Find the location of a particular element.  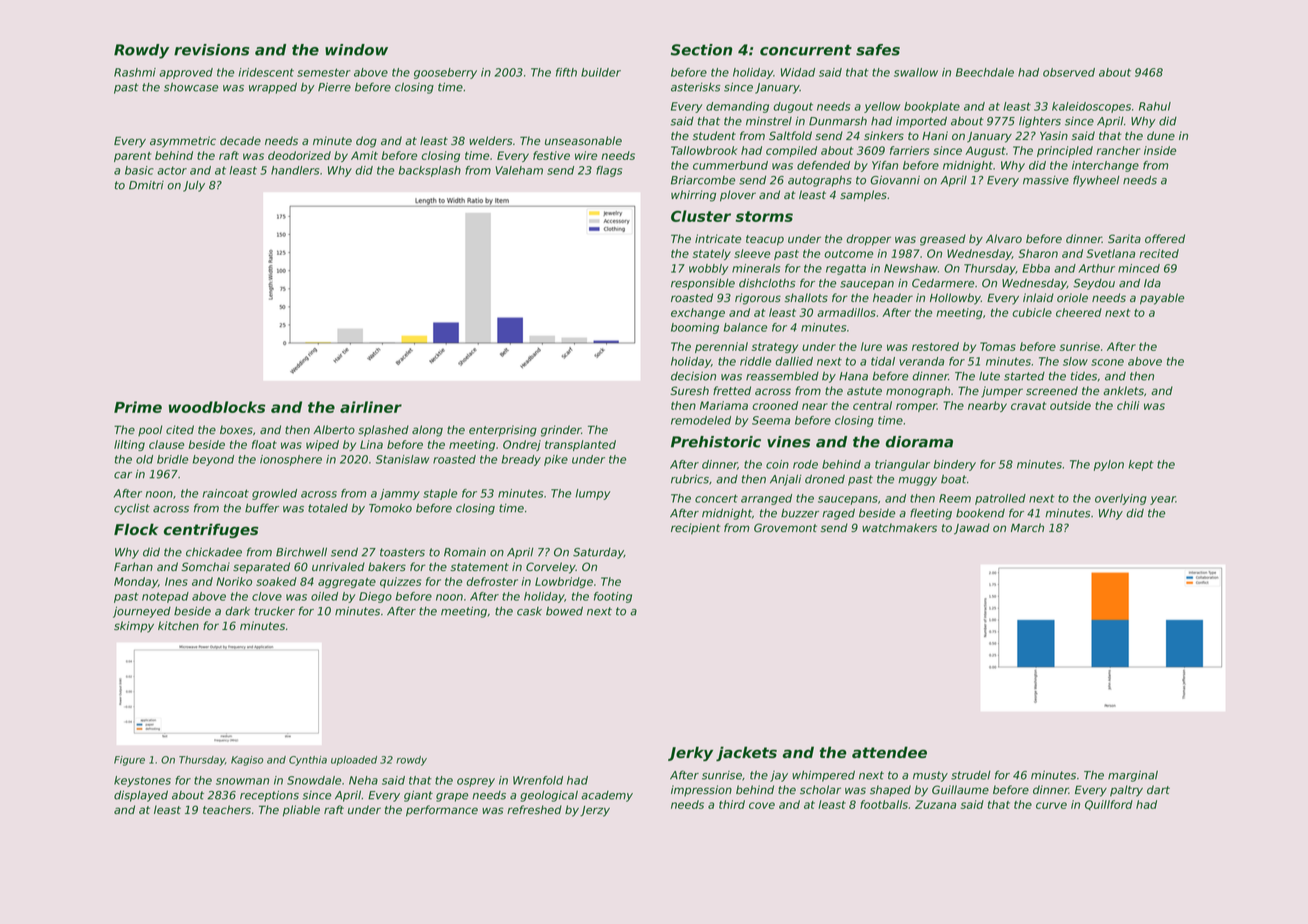

Giovanni is located at coordinates (895, 180).
